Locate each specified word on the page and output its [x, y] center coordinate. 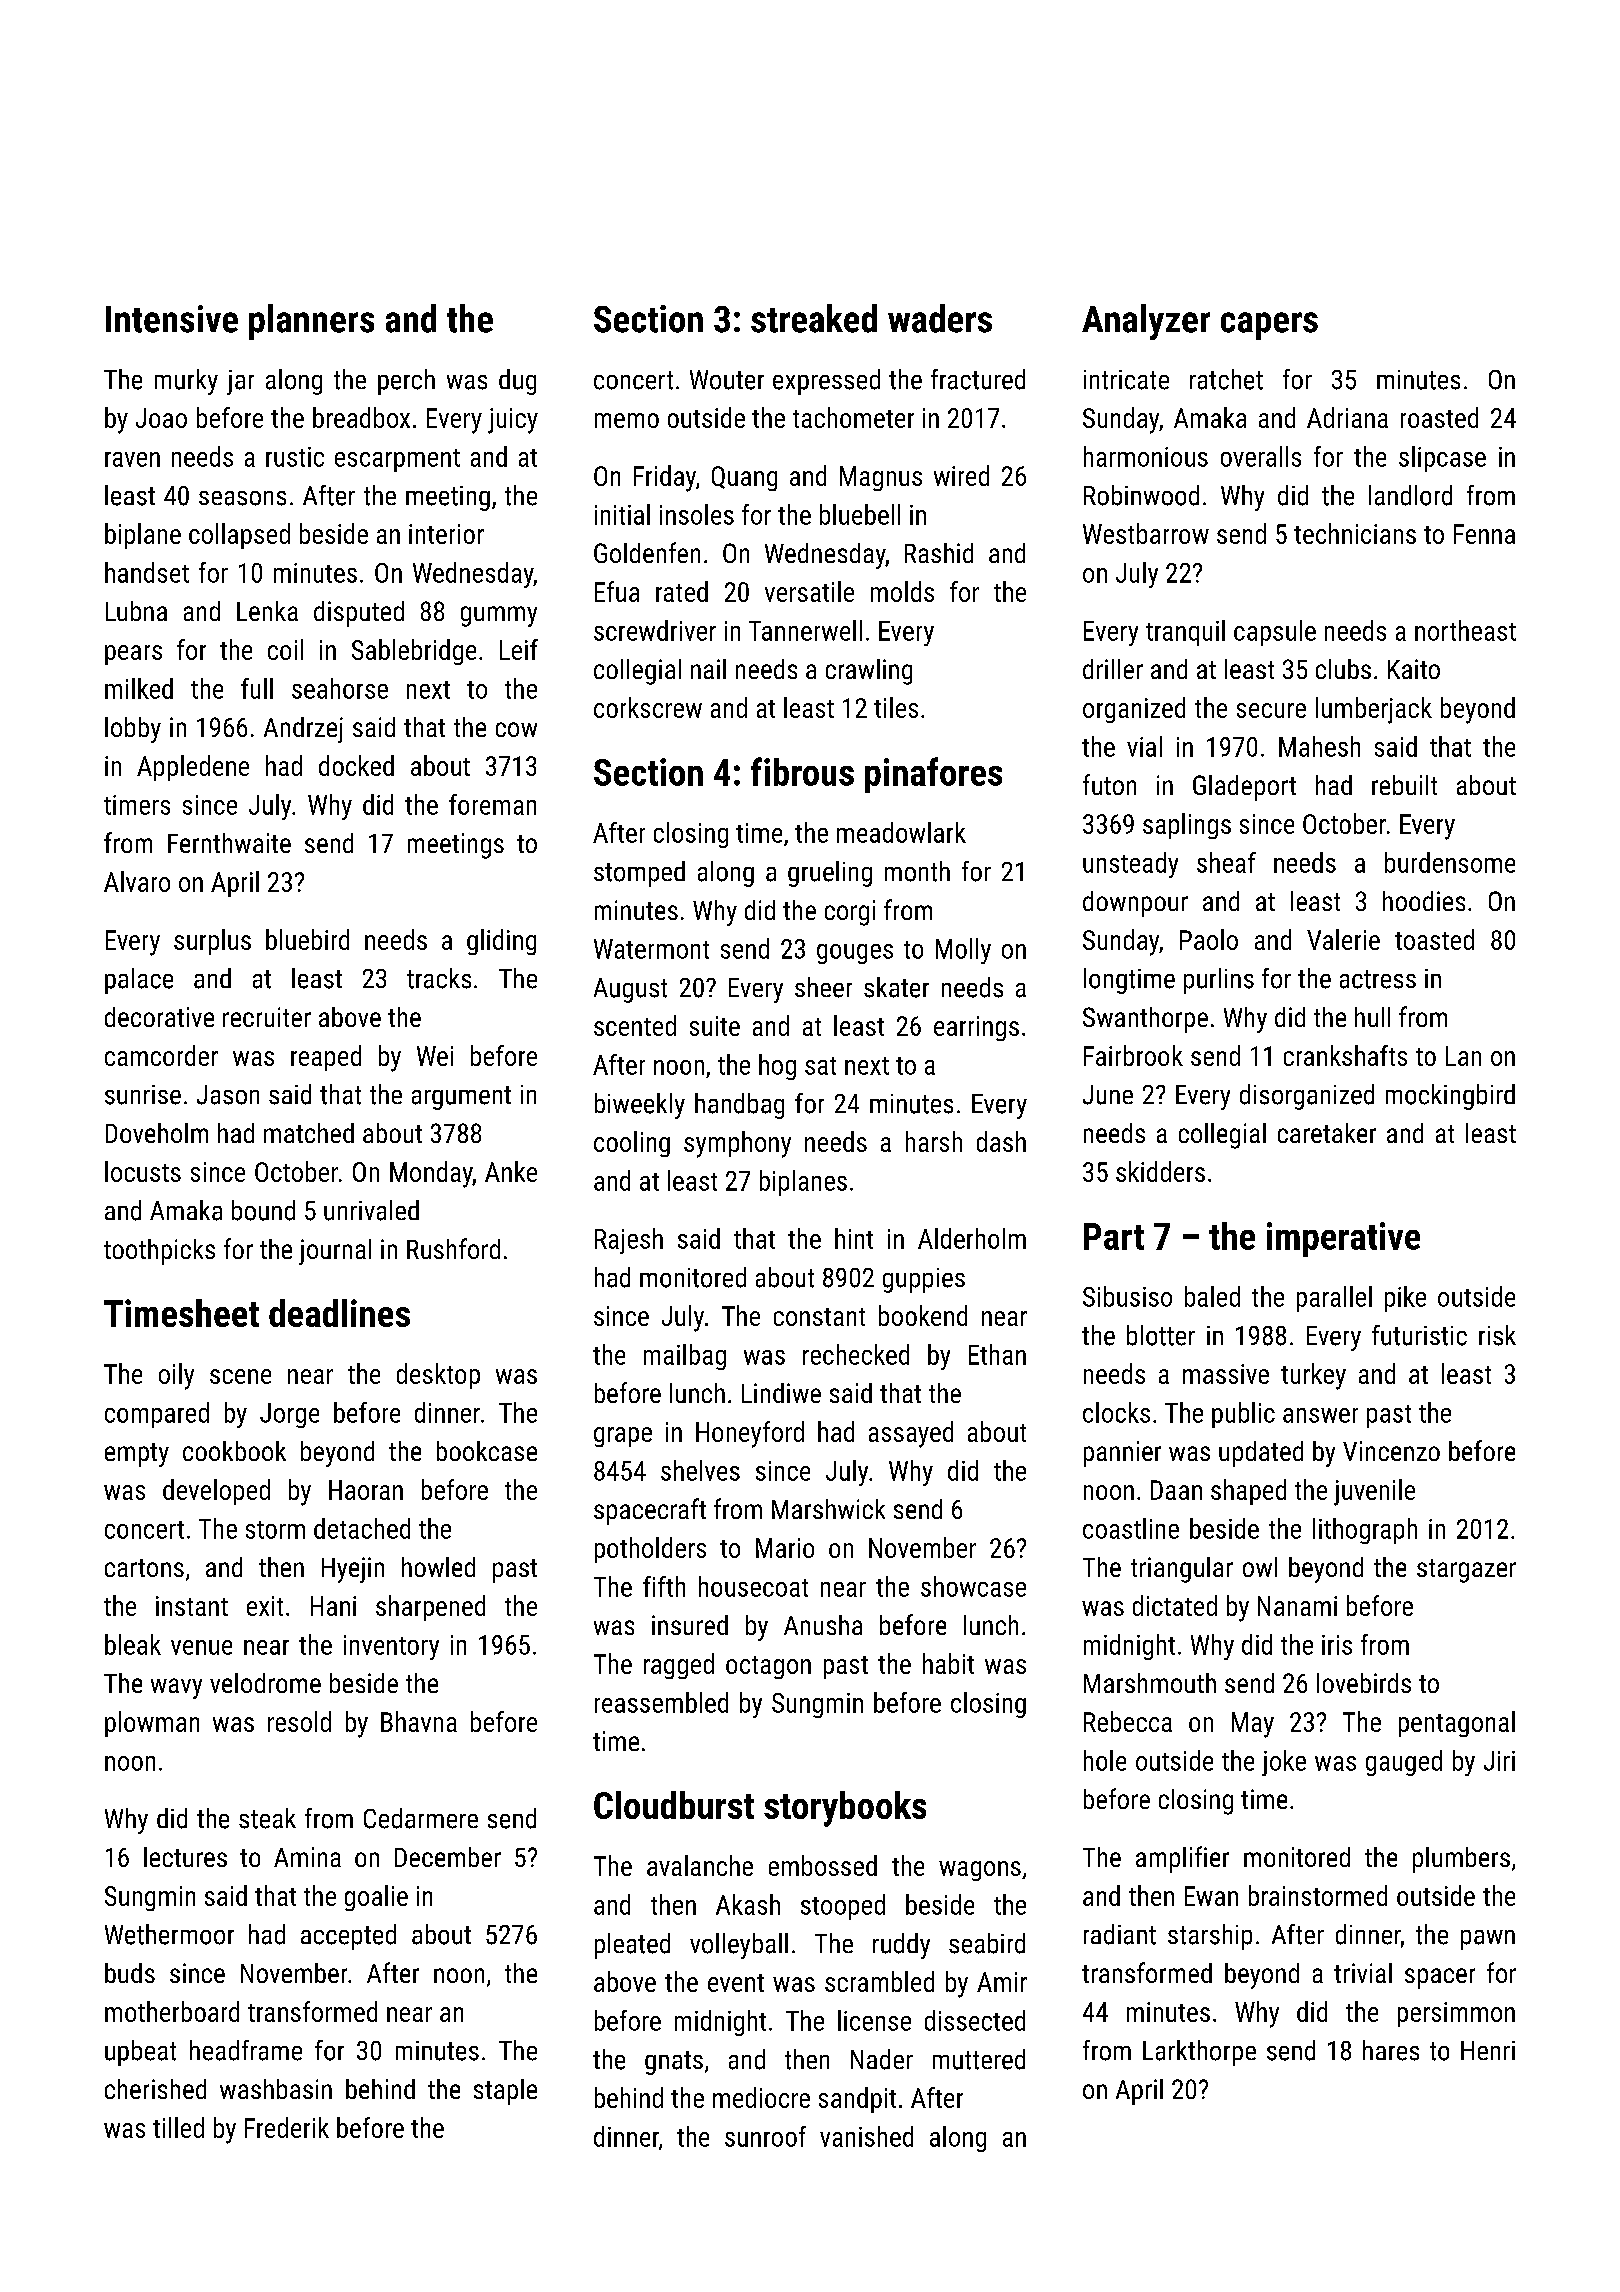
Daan [1176, 1490]
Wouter [727, 380]
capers [1269, 326]
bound [263, 1210]
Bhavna [419, 1721]
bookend [923, 1315]
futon [1109, 784]
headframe [246, 2050]
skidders [1160, 1171]
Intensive [172, 319]
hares [1391, 2050]
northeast [1465, 630]
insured [690, 1625]
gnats [674, 2063]
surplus [212, 942]
